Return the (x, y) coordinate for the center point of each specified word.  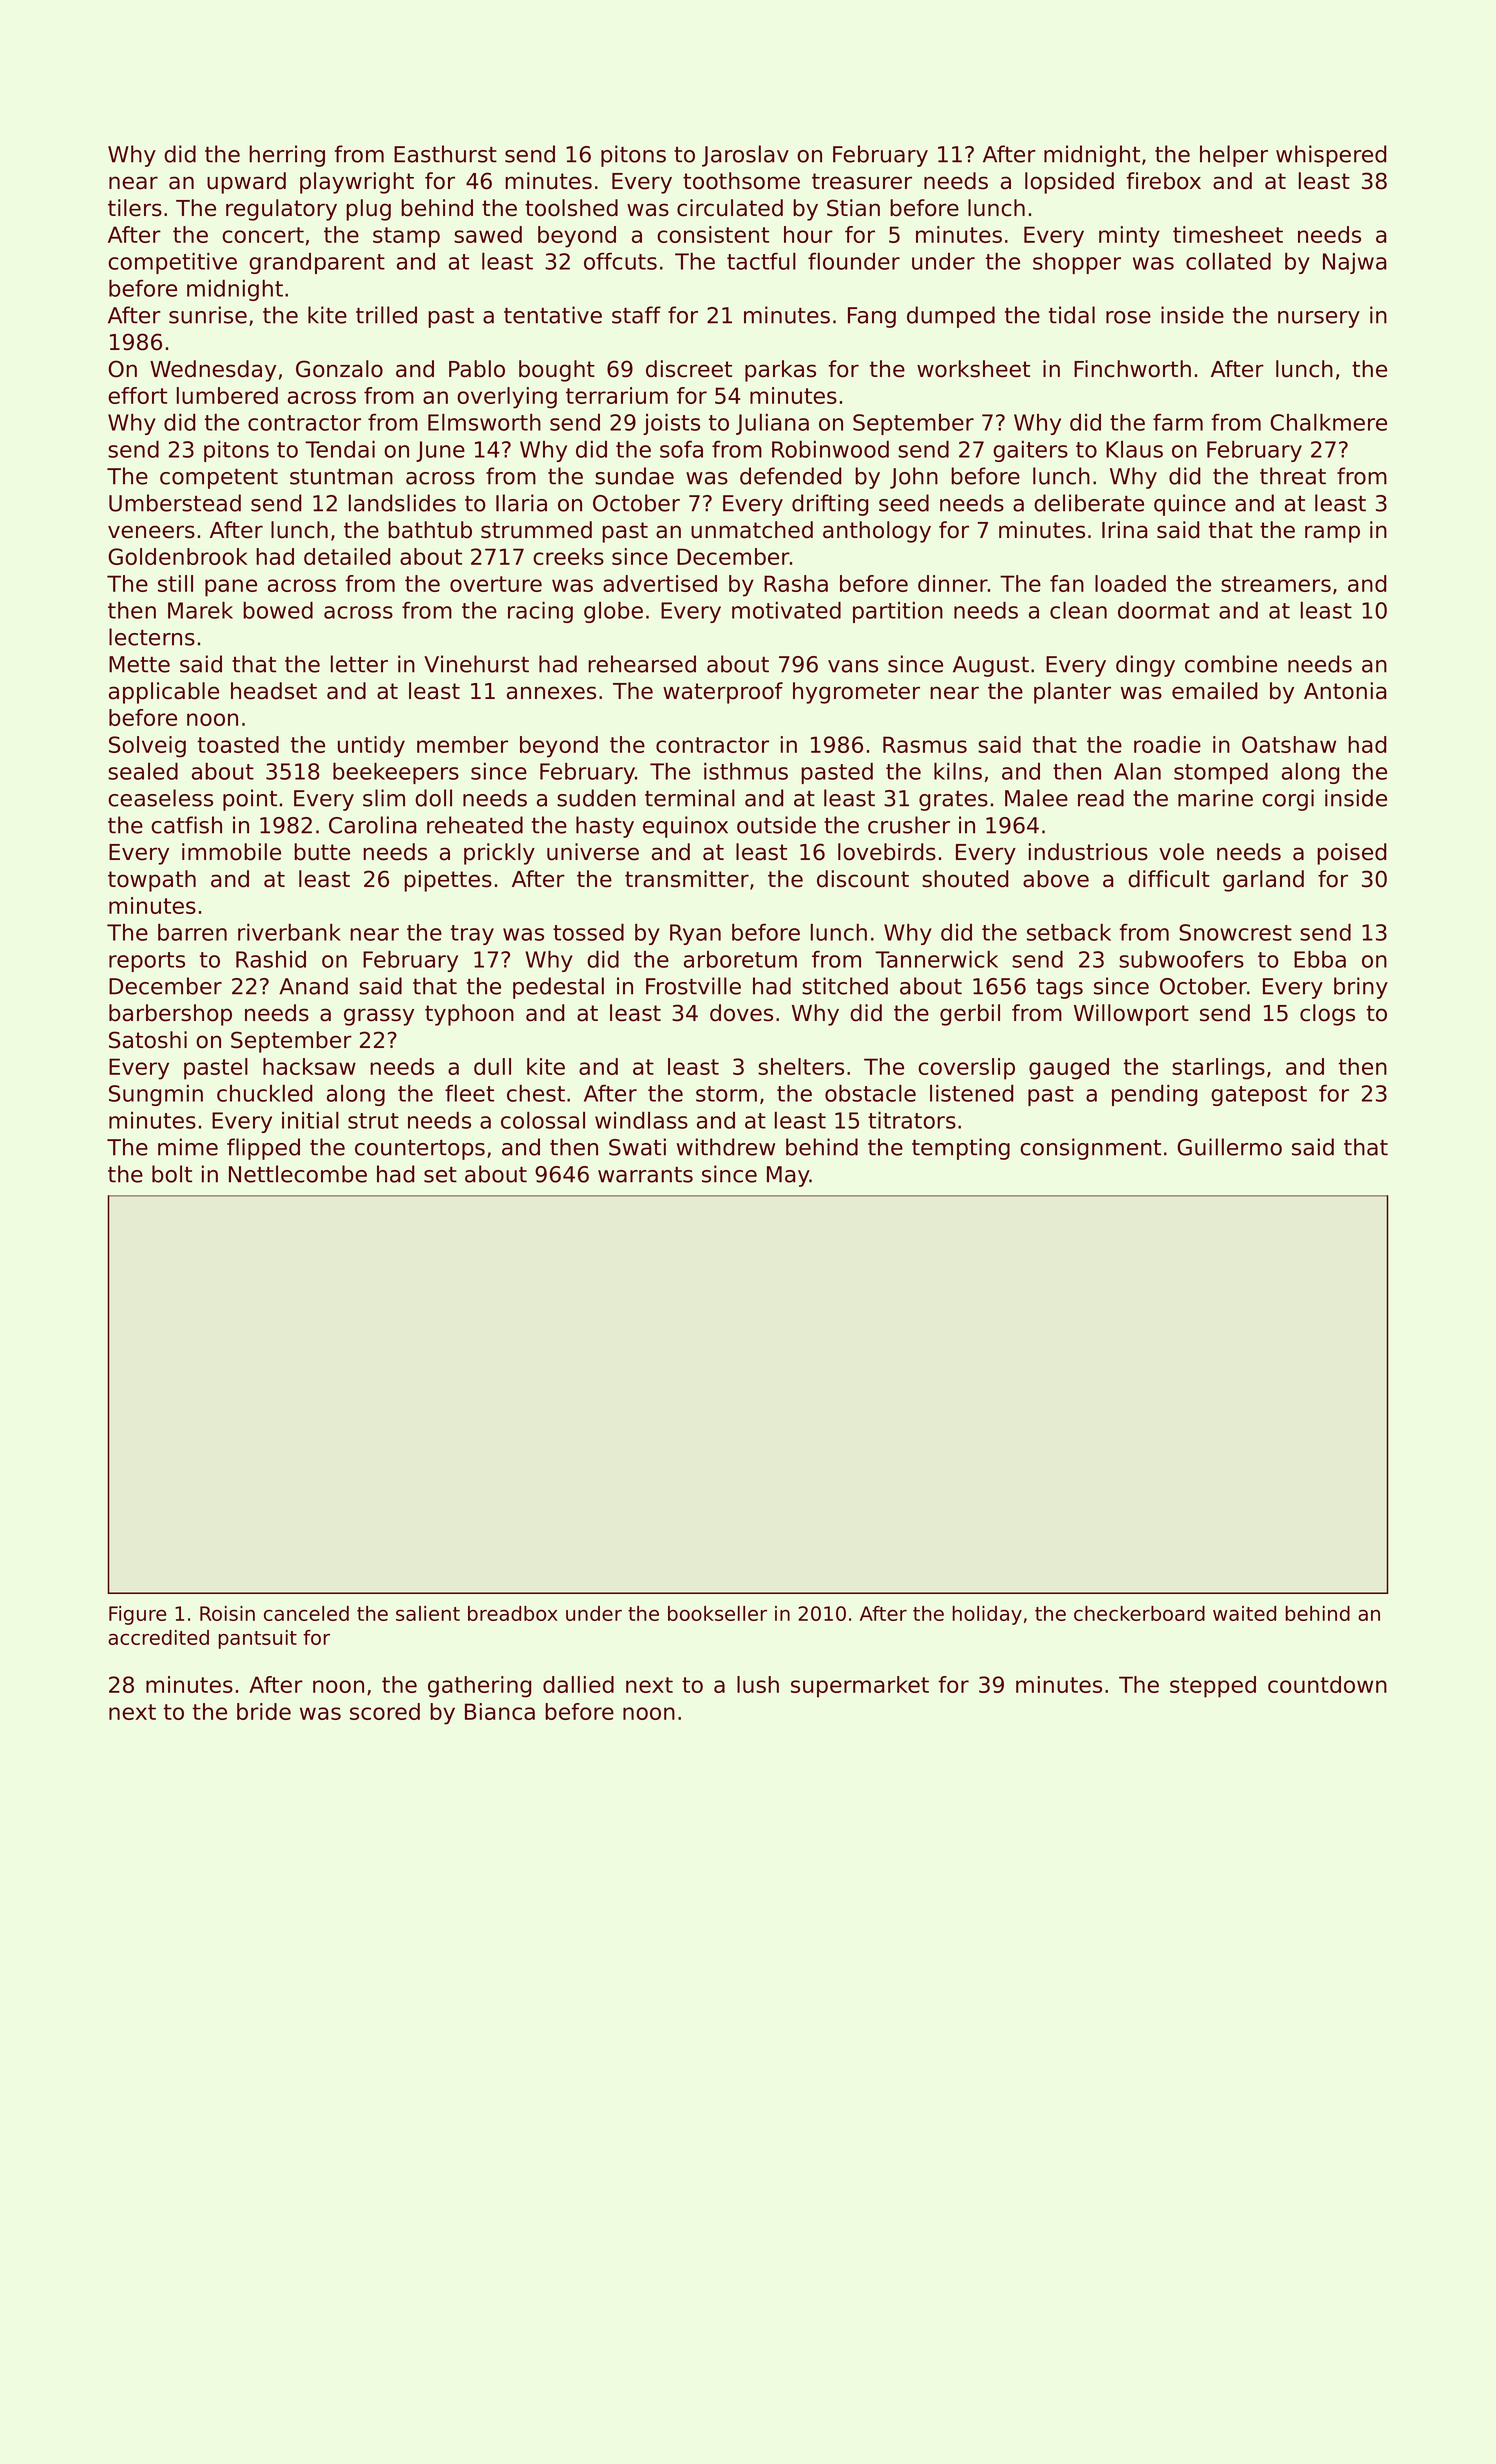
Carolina (372, 825)
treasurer (862, 181)
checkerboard (1139, 1613)
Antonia (1345, 691)
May (788, 1176)
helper (1234, 156)
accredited (158, 1637)
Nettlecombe (298, 1174)
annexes (551, 693)
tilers (135, 208)
